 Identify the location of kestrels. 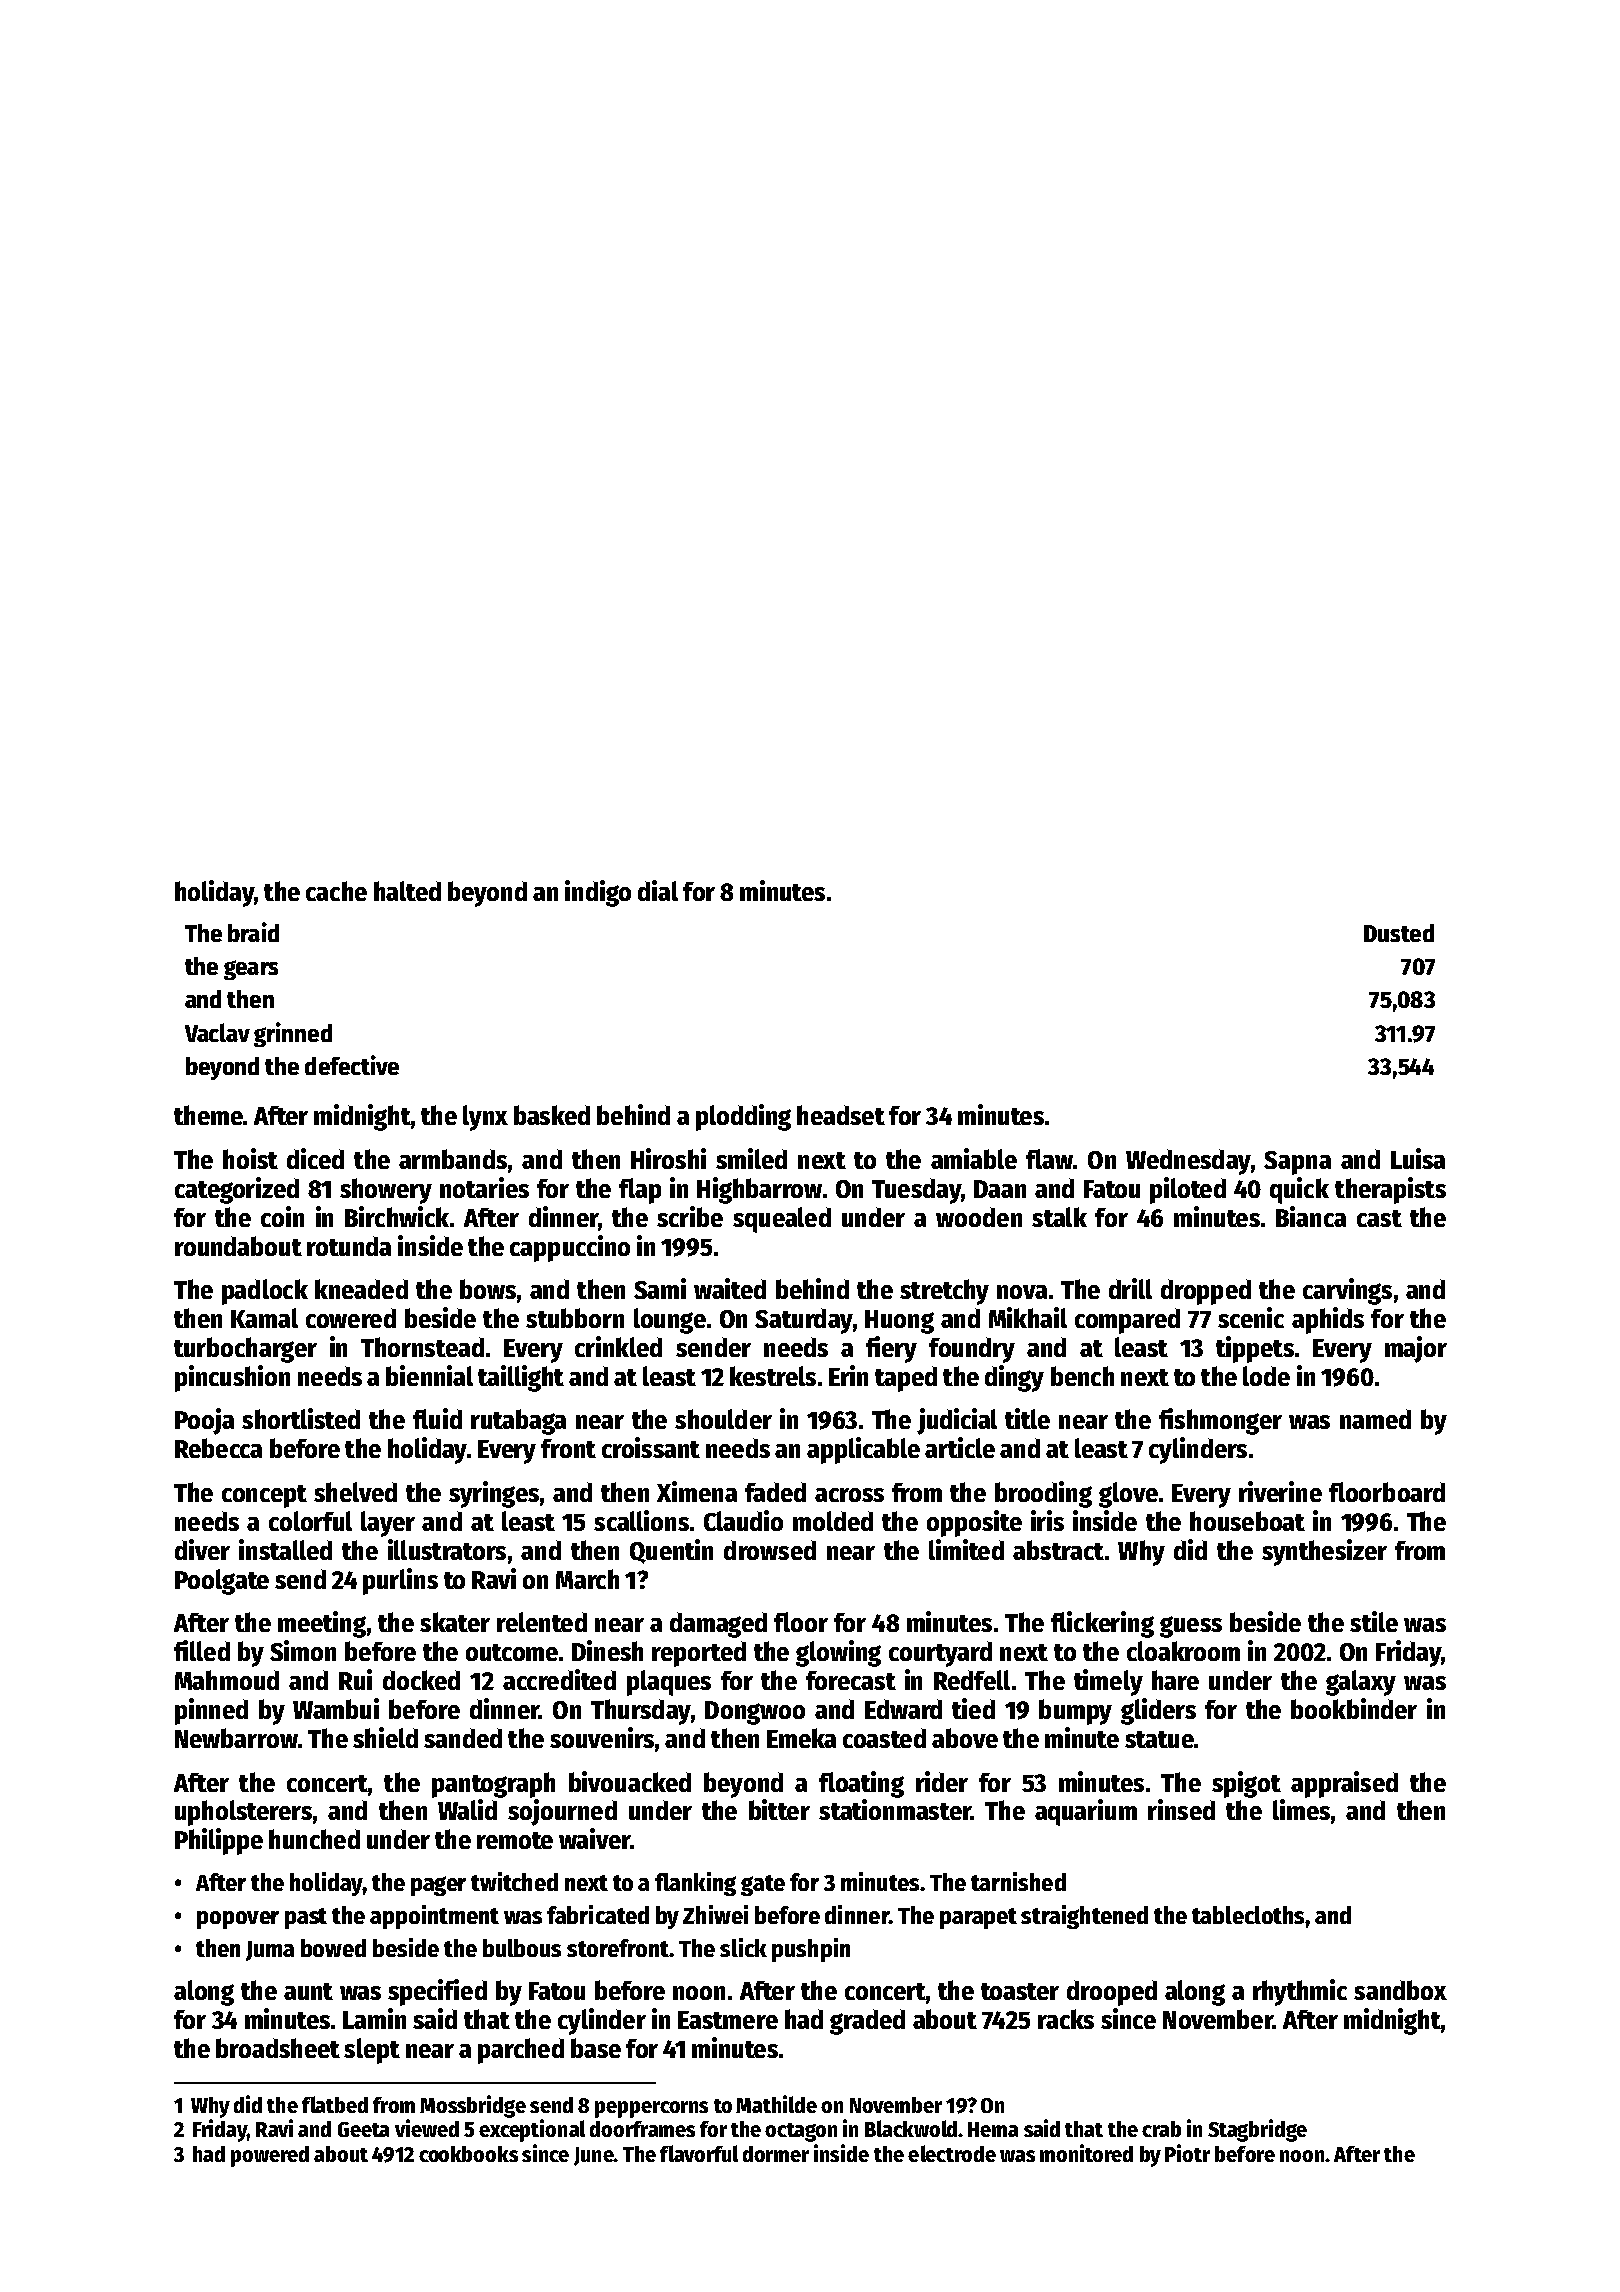
(773, 1376).
